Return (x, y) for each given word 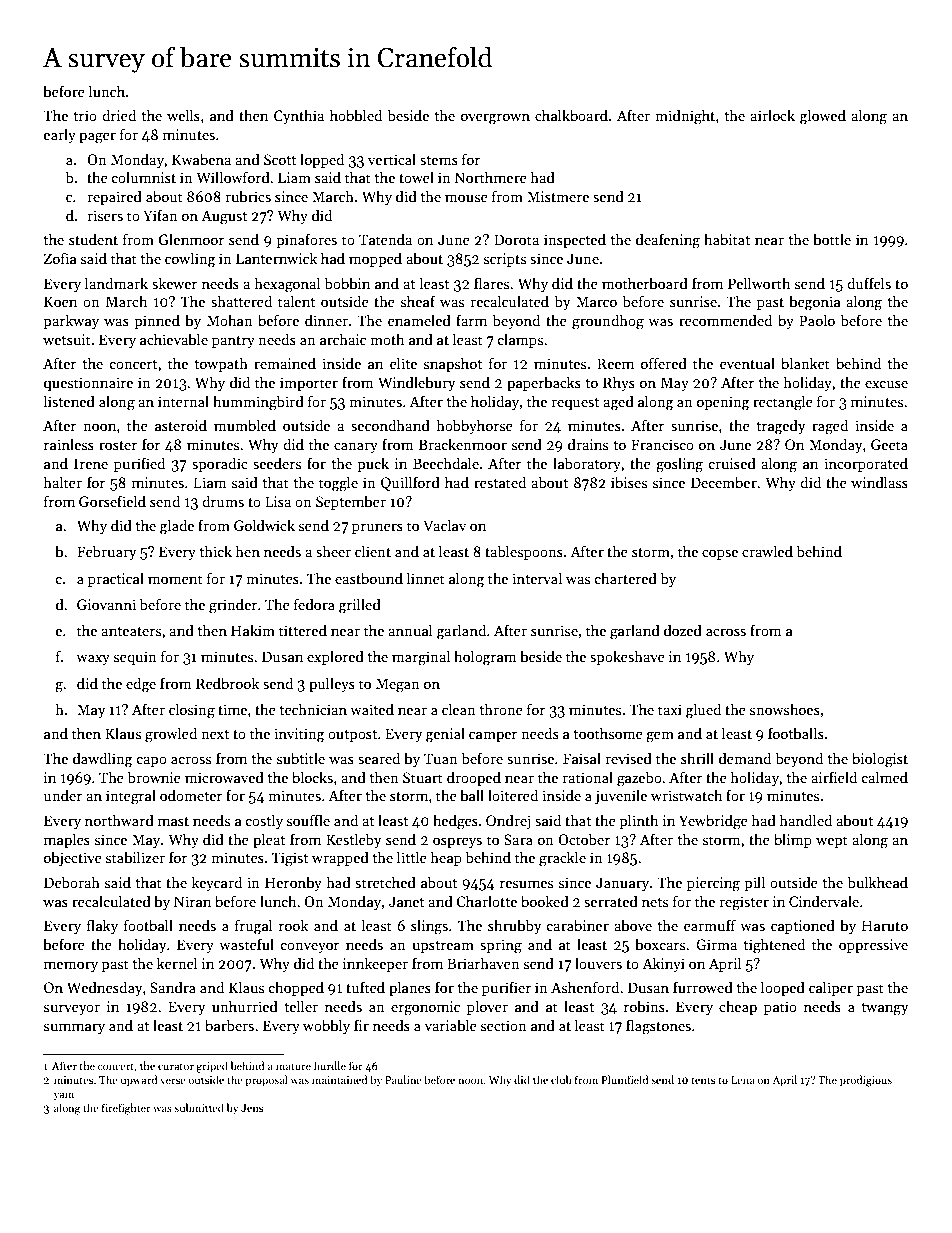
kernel (177, 963)
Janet (406, 901)
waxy (93, 659)
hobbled (356, 115)
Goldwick (264, 525)
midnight (685, 117)
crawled (767, 551)
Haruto (885, 925)
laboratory (587, 464)
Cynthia (299, 116)
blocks (312, 777)
